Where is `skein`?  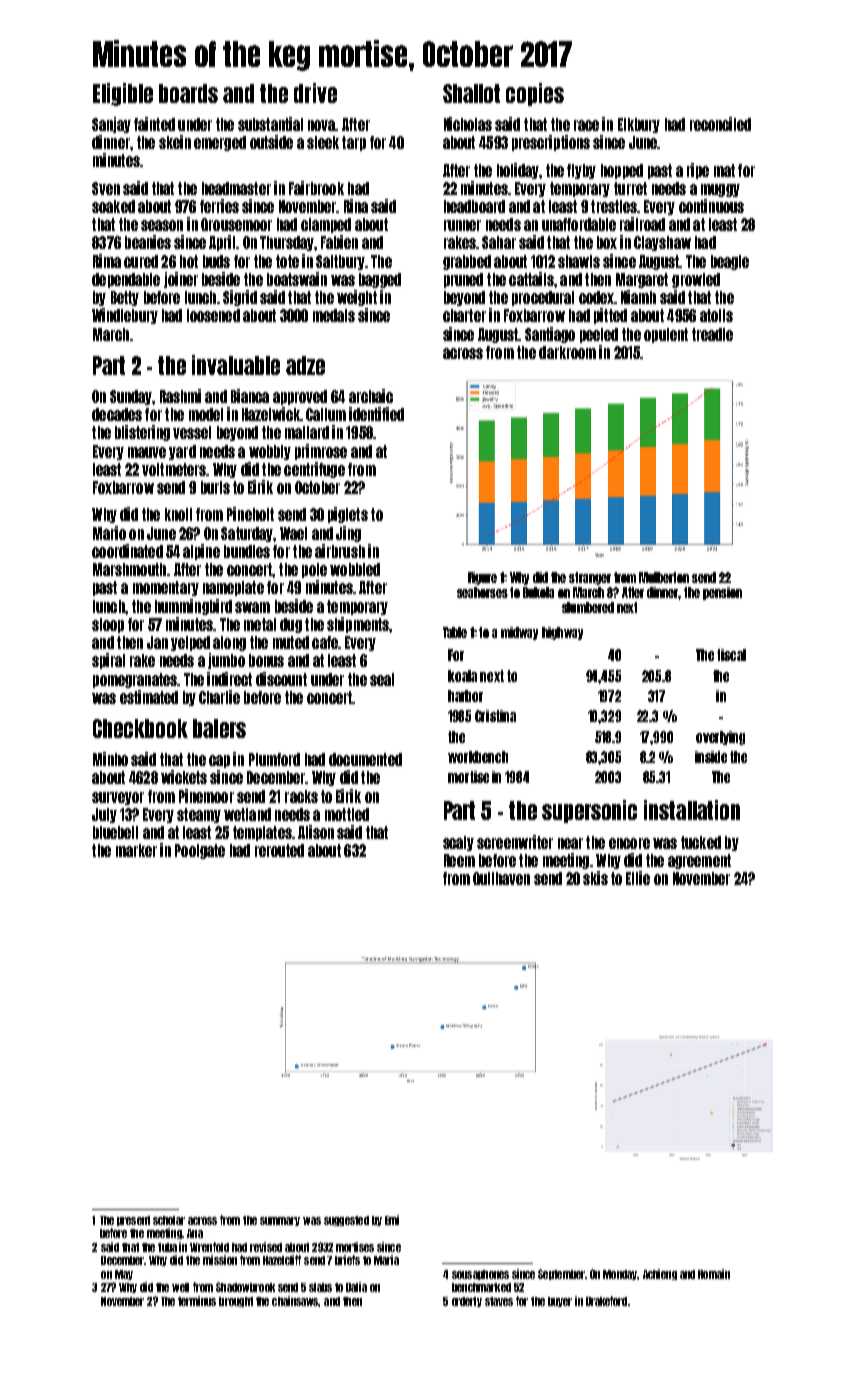 skein is located at coordinates (175, 142).
